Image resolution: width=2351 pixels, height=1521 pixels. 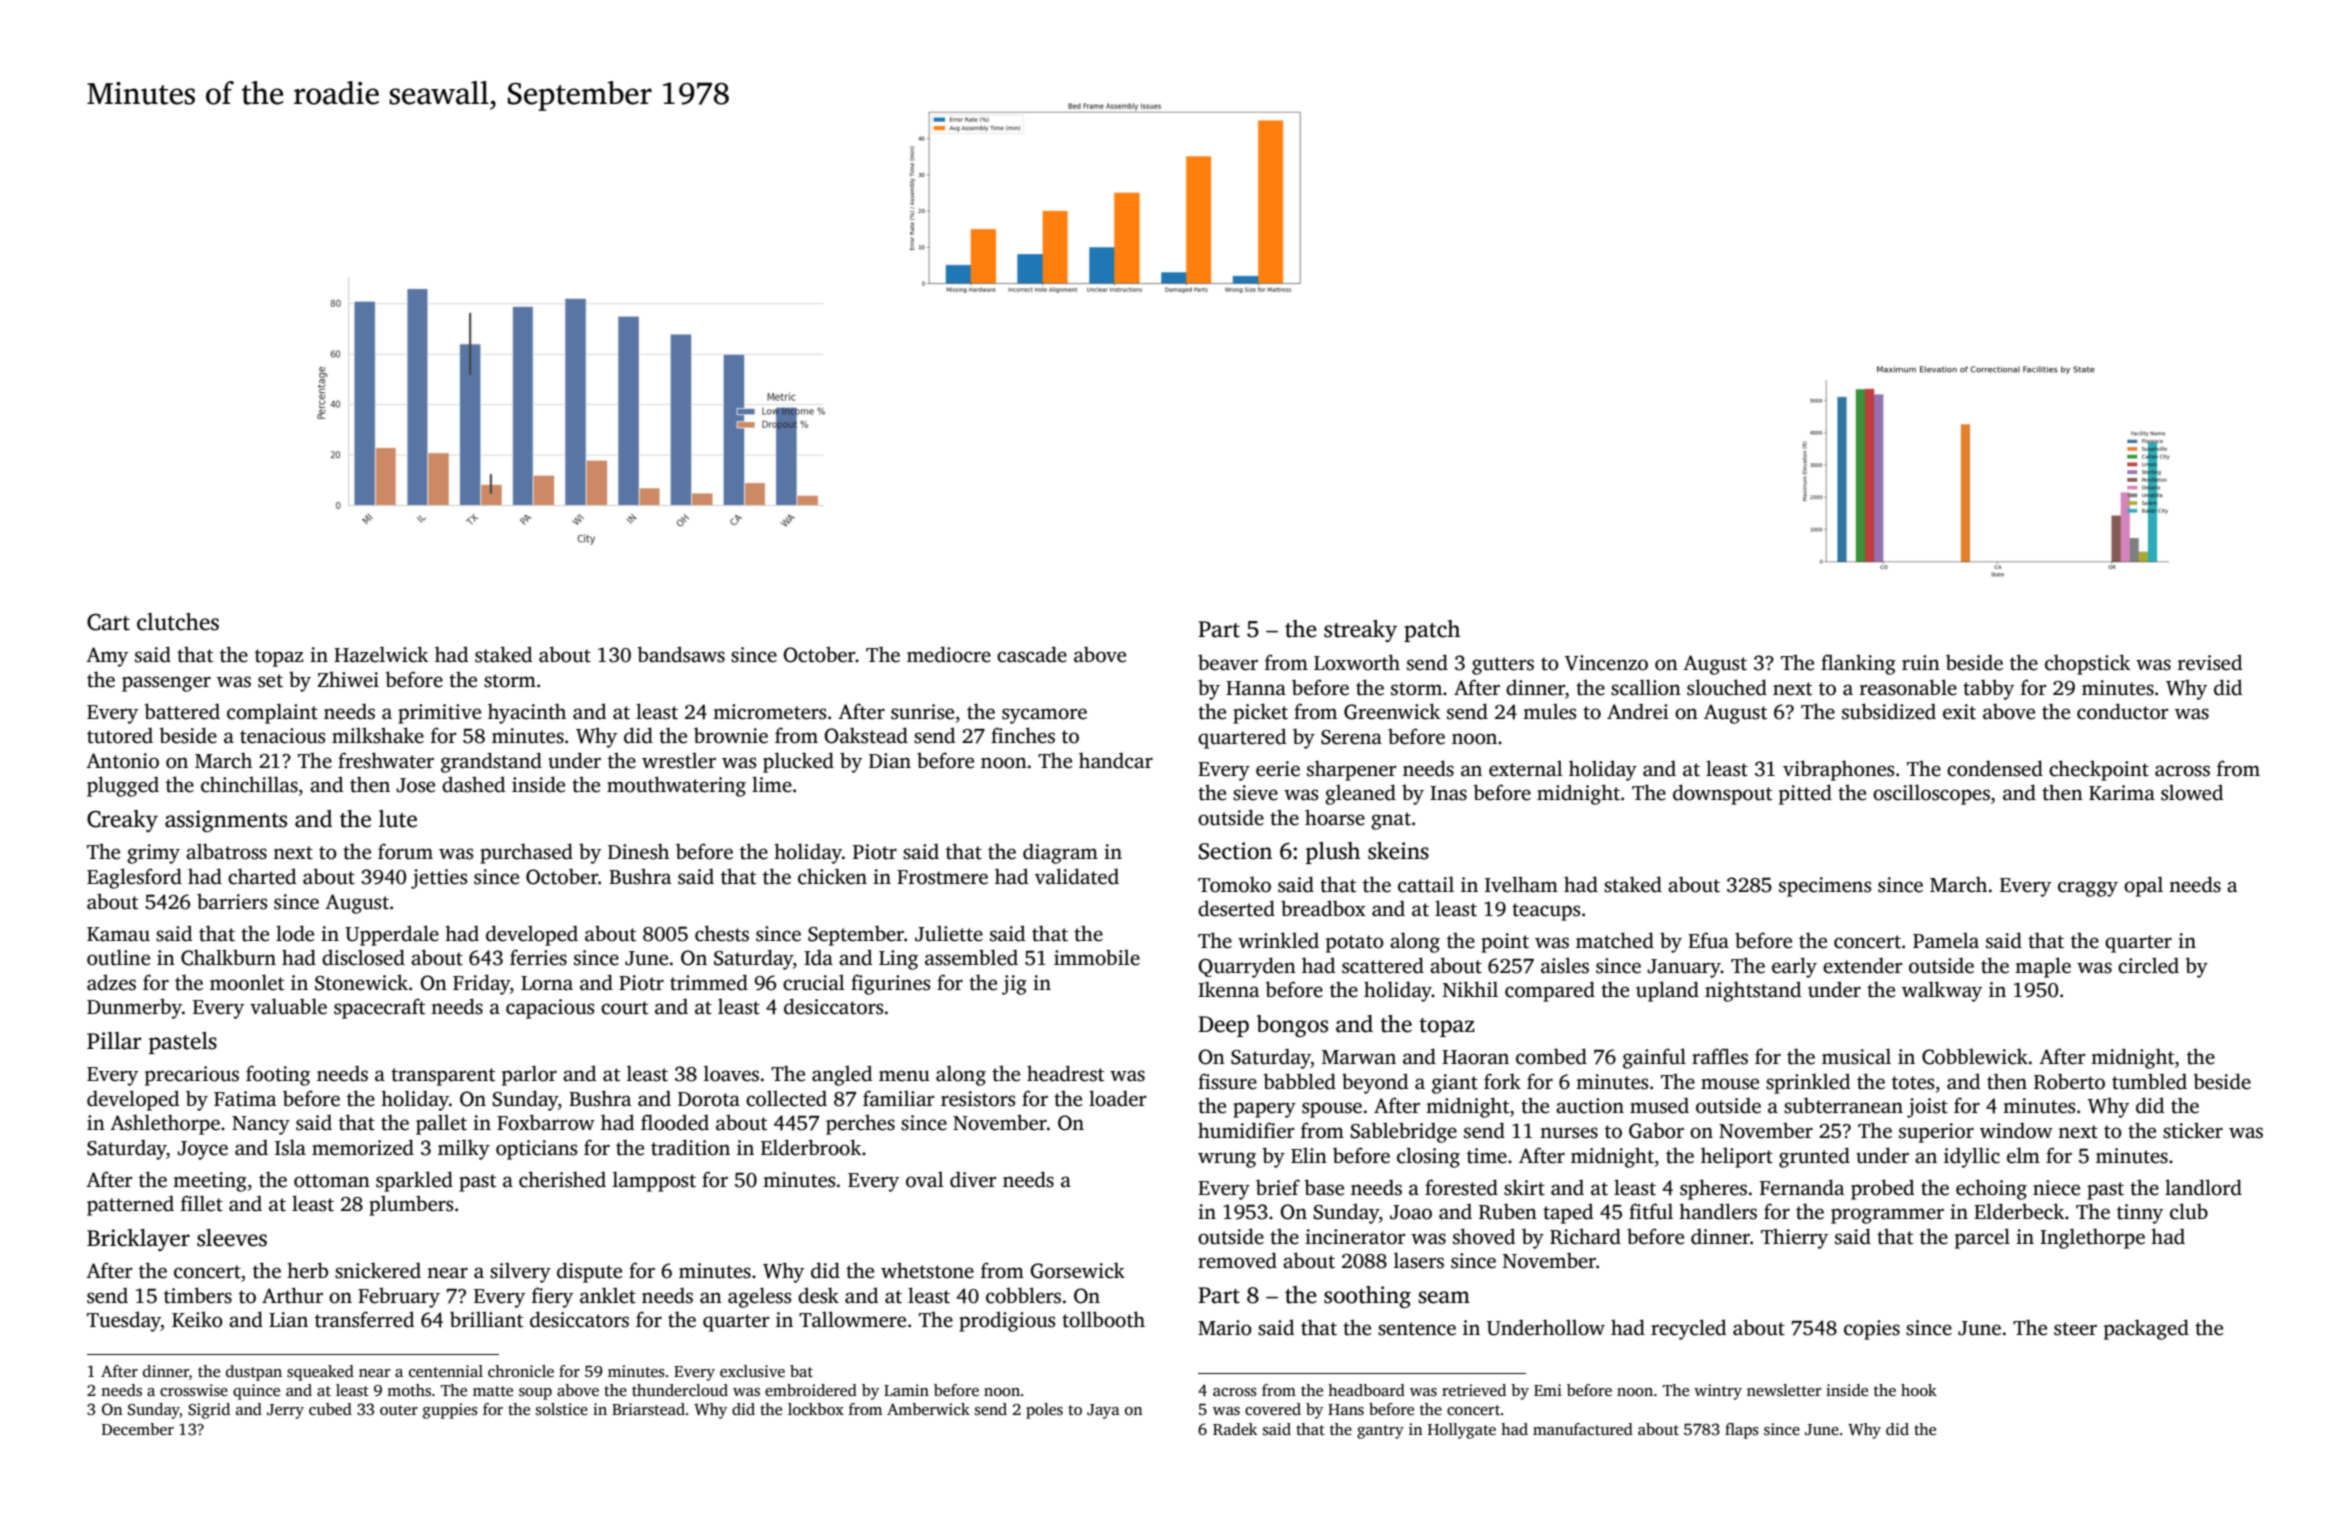 I want to click on Dinesh, so click(x=638, y=851).
